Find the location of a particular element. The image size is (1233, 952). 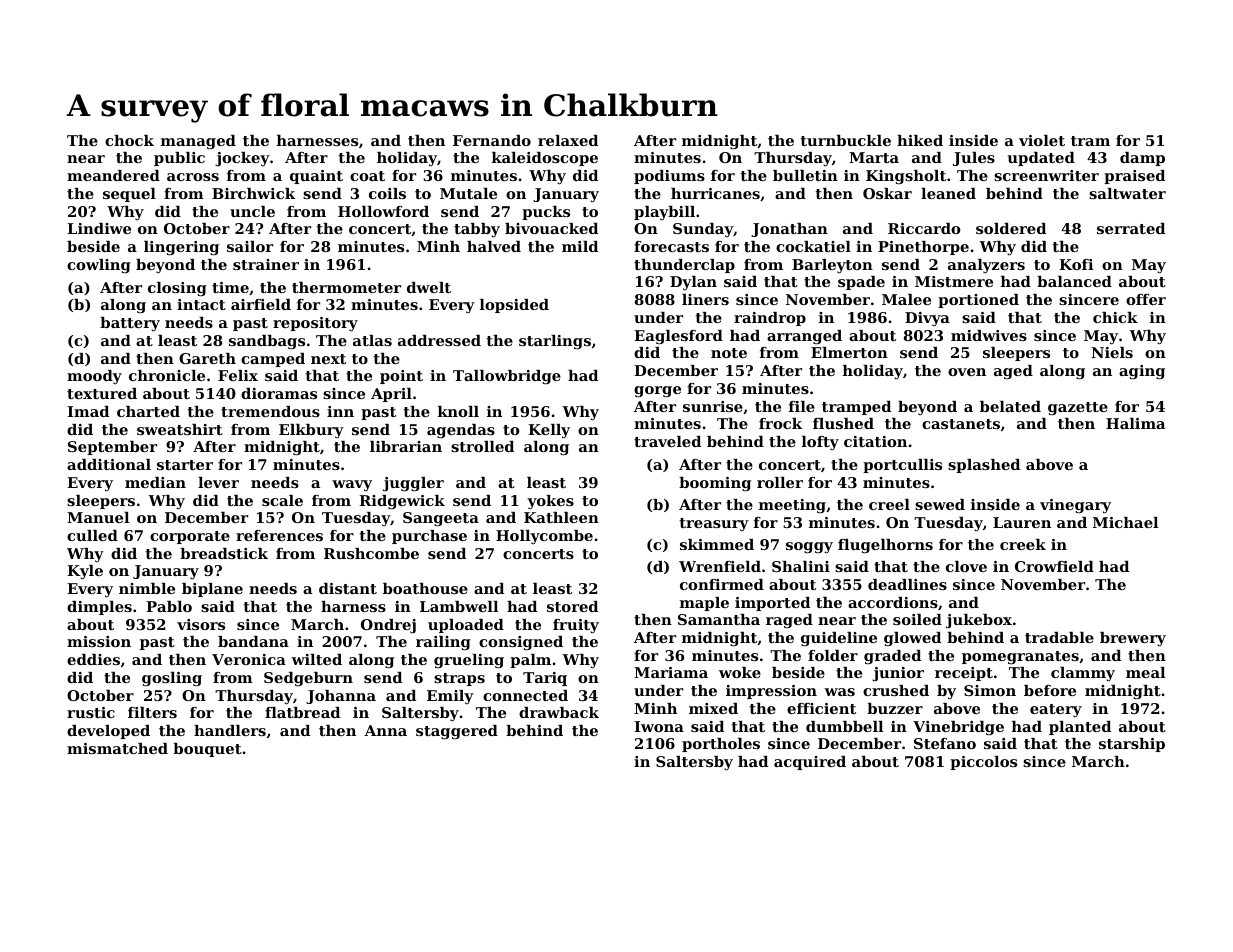

booming is located at coordinates (715, 484).
